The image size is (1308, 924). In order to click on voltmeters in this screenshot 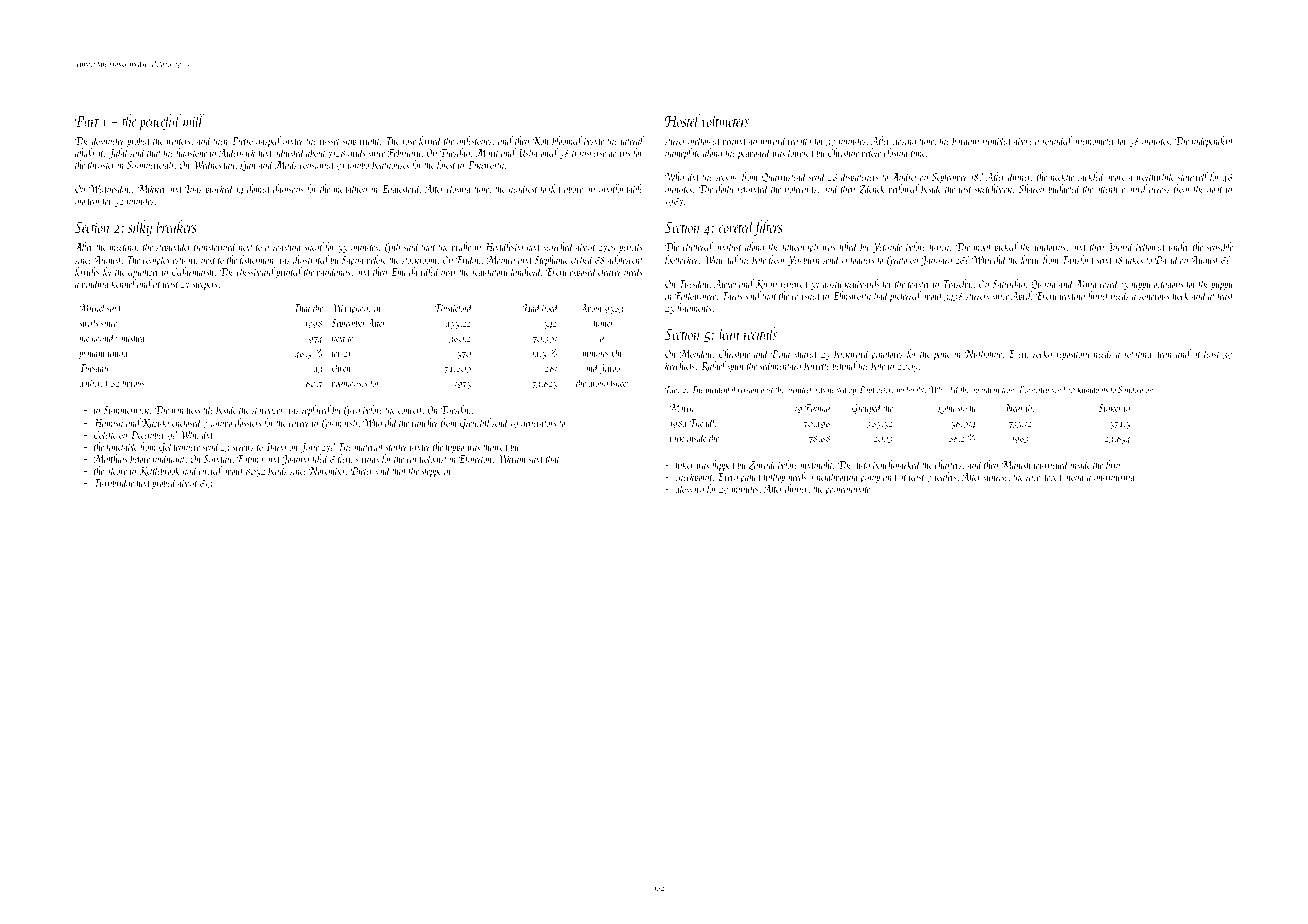, I will do `click(725, 120)`.
